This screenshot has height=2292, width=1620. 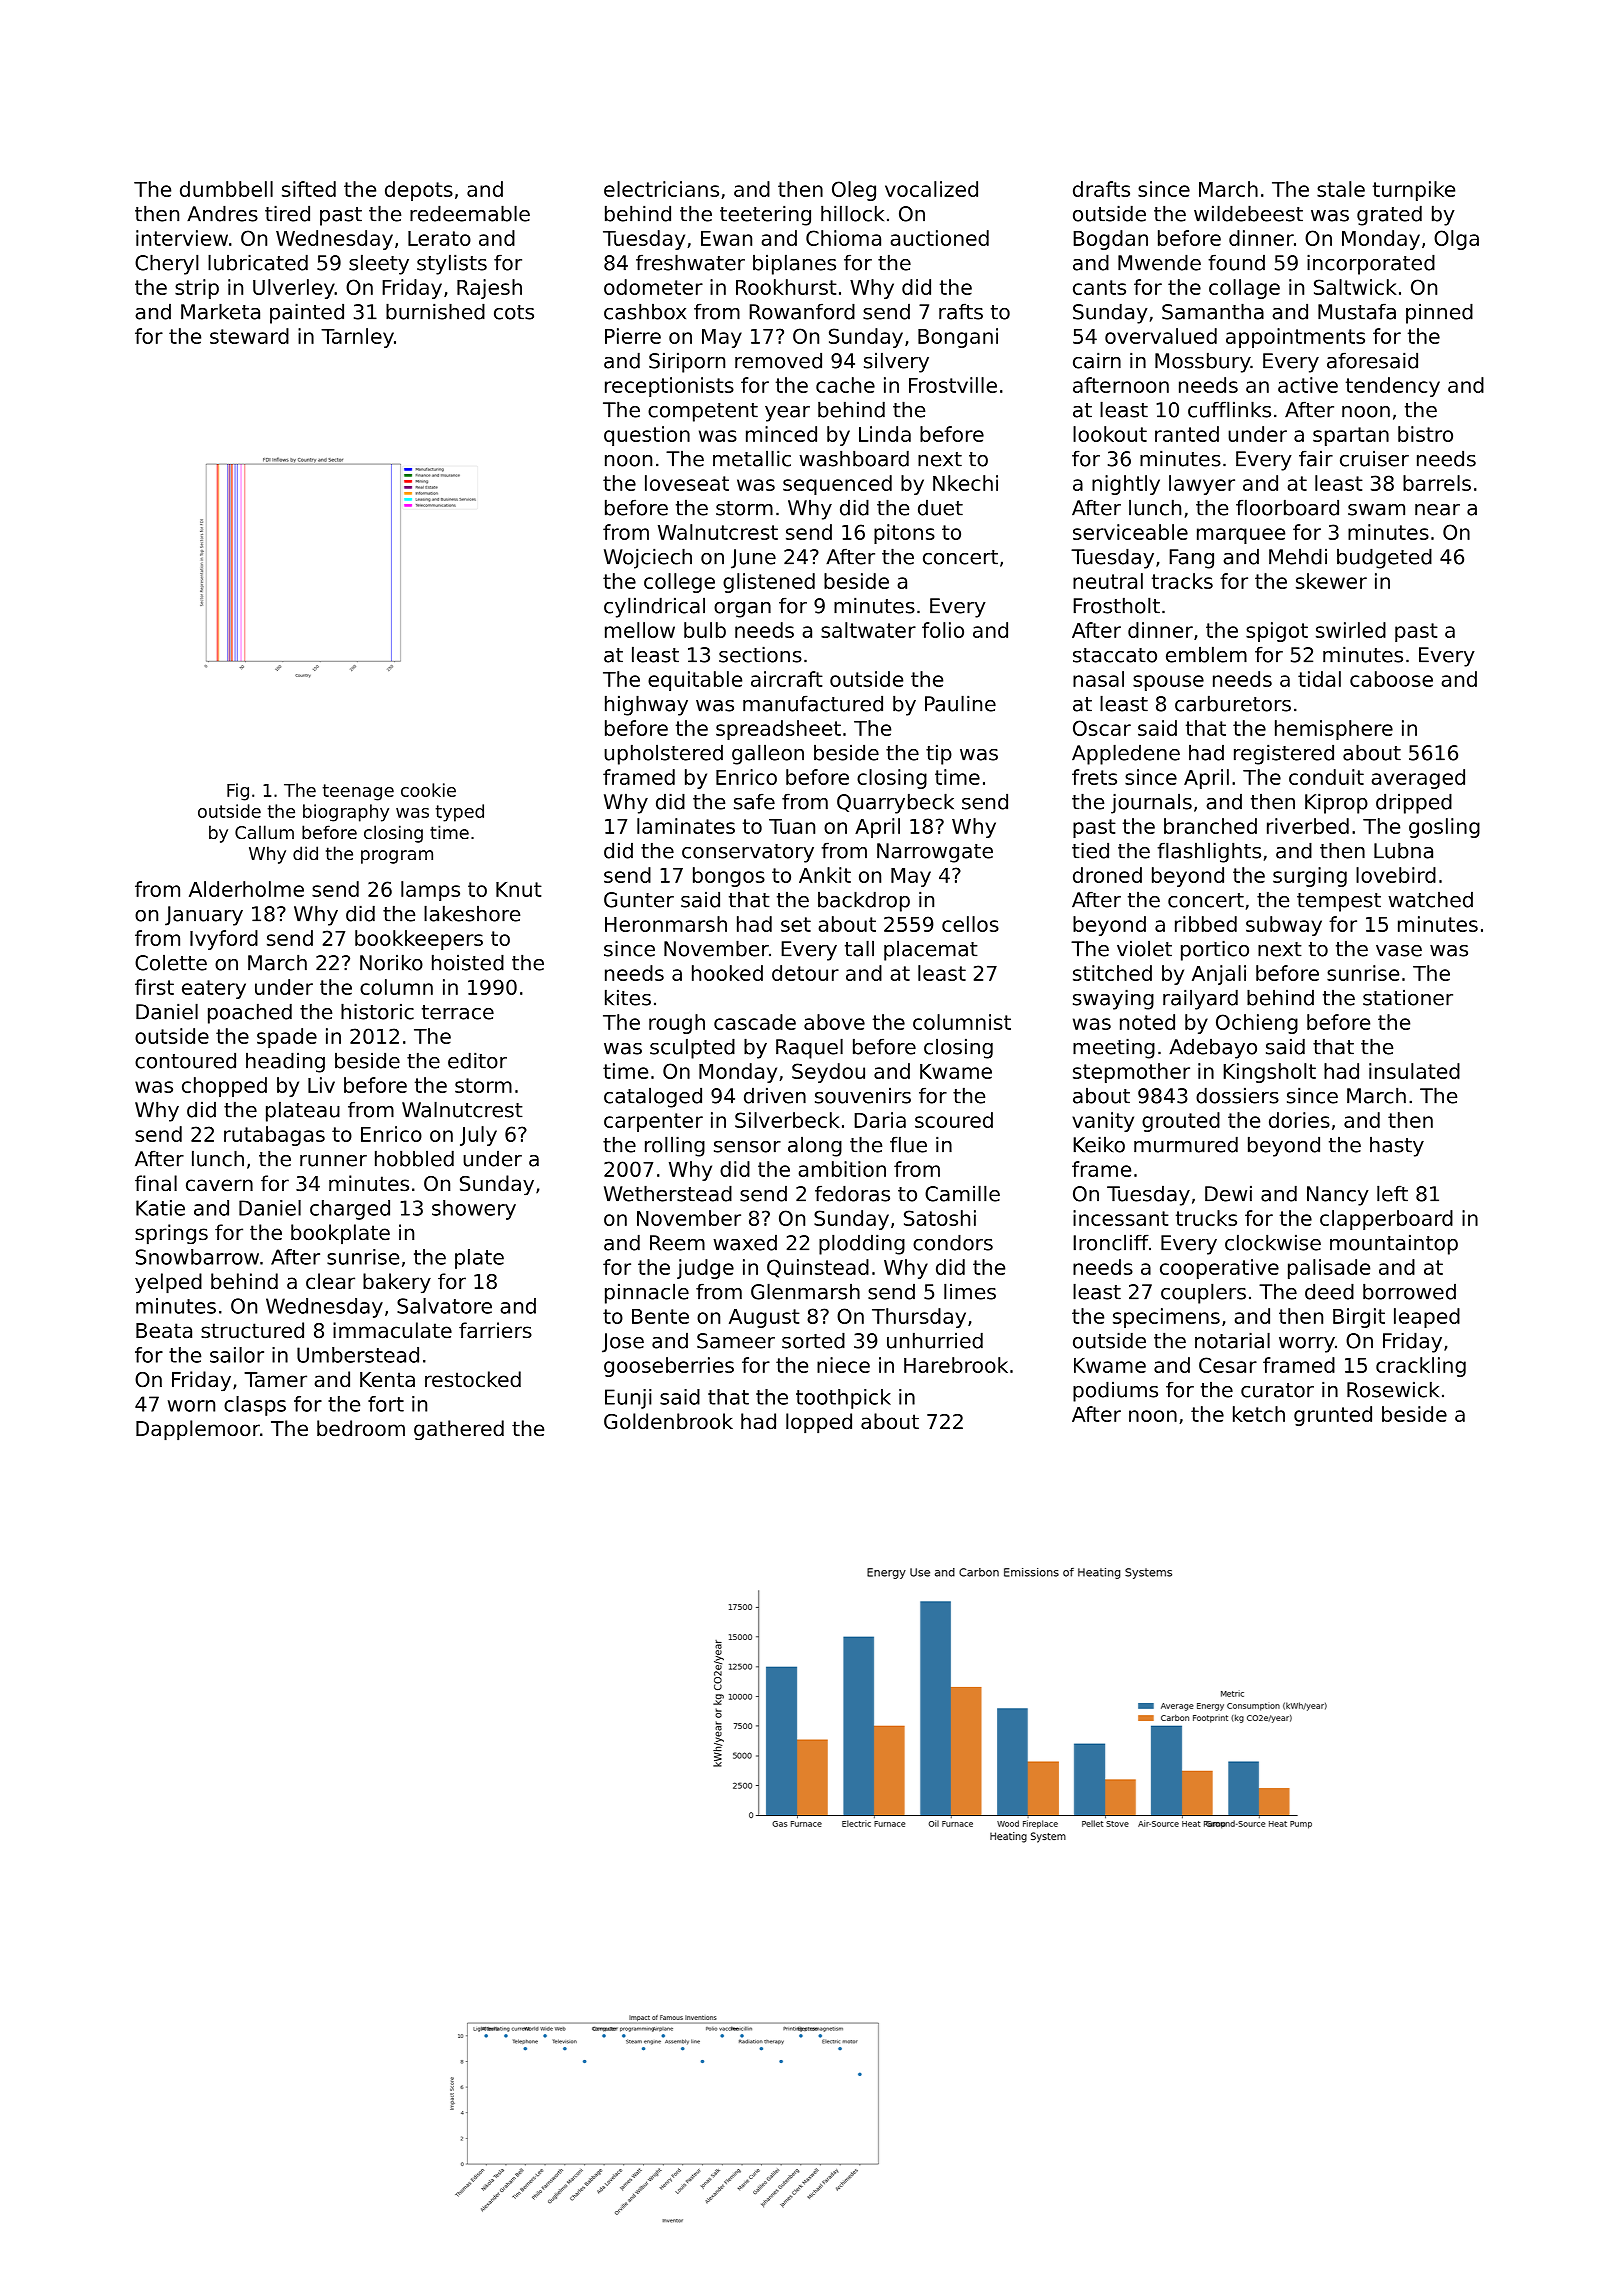 I want to click on bakery, so click(x=397, y=1283).
